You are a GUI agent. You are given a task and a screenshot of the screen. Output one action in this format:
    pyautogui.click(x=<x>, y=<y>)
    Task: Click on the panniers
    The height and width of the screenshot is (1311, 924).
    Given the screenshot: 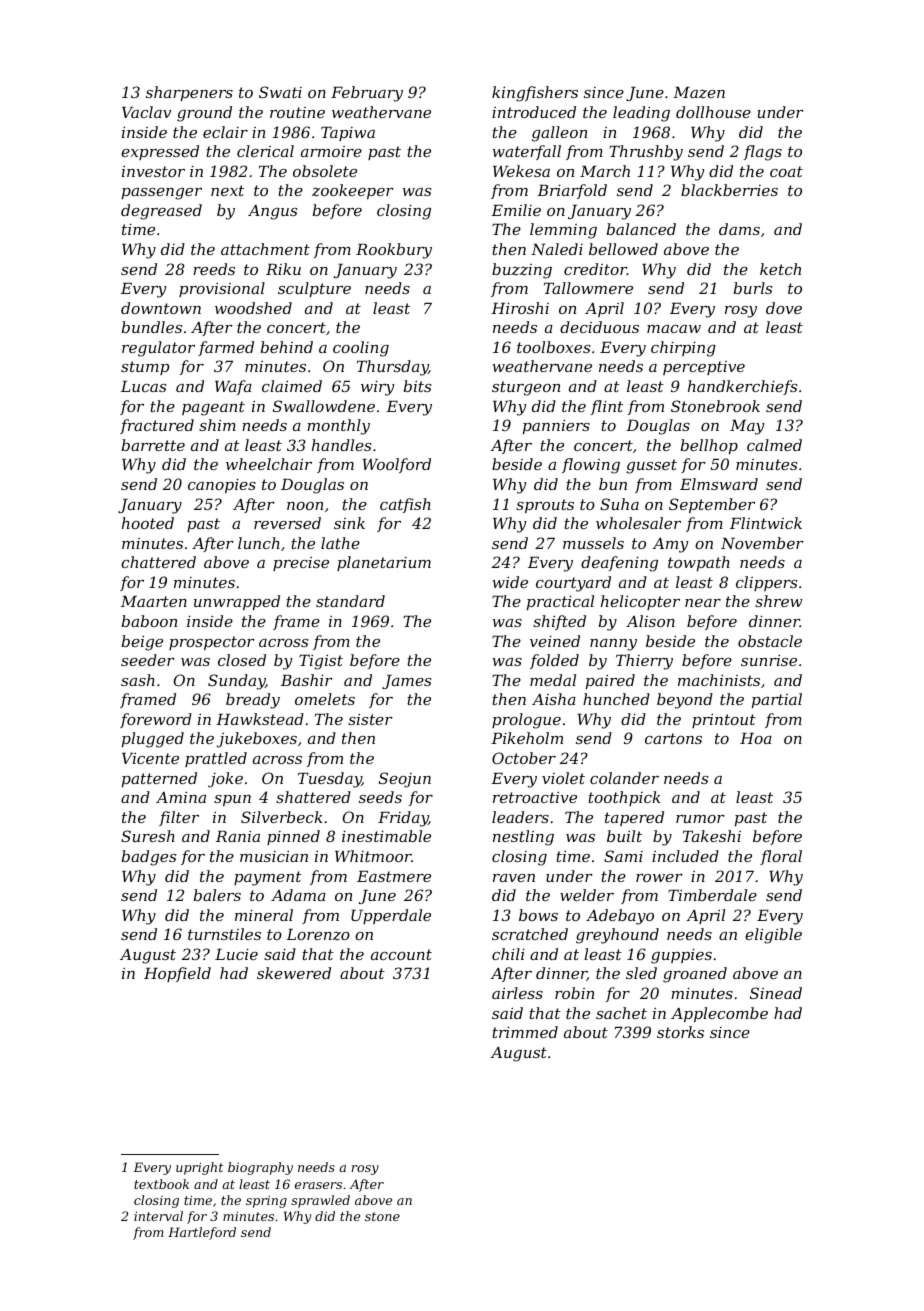 What is the action you would take?
    pyautogui.click(x=556, y=426)
